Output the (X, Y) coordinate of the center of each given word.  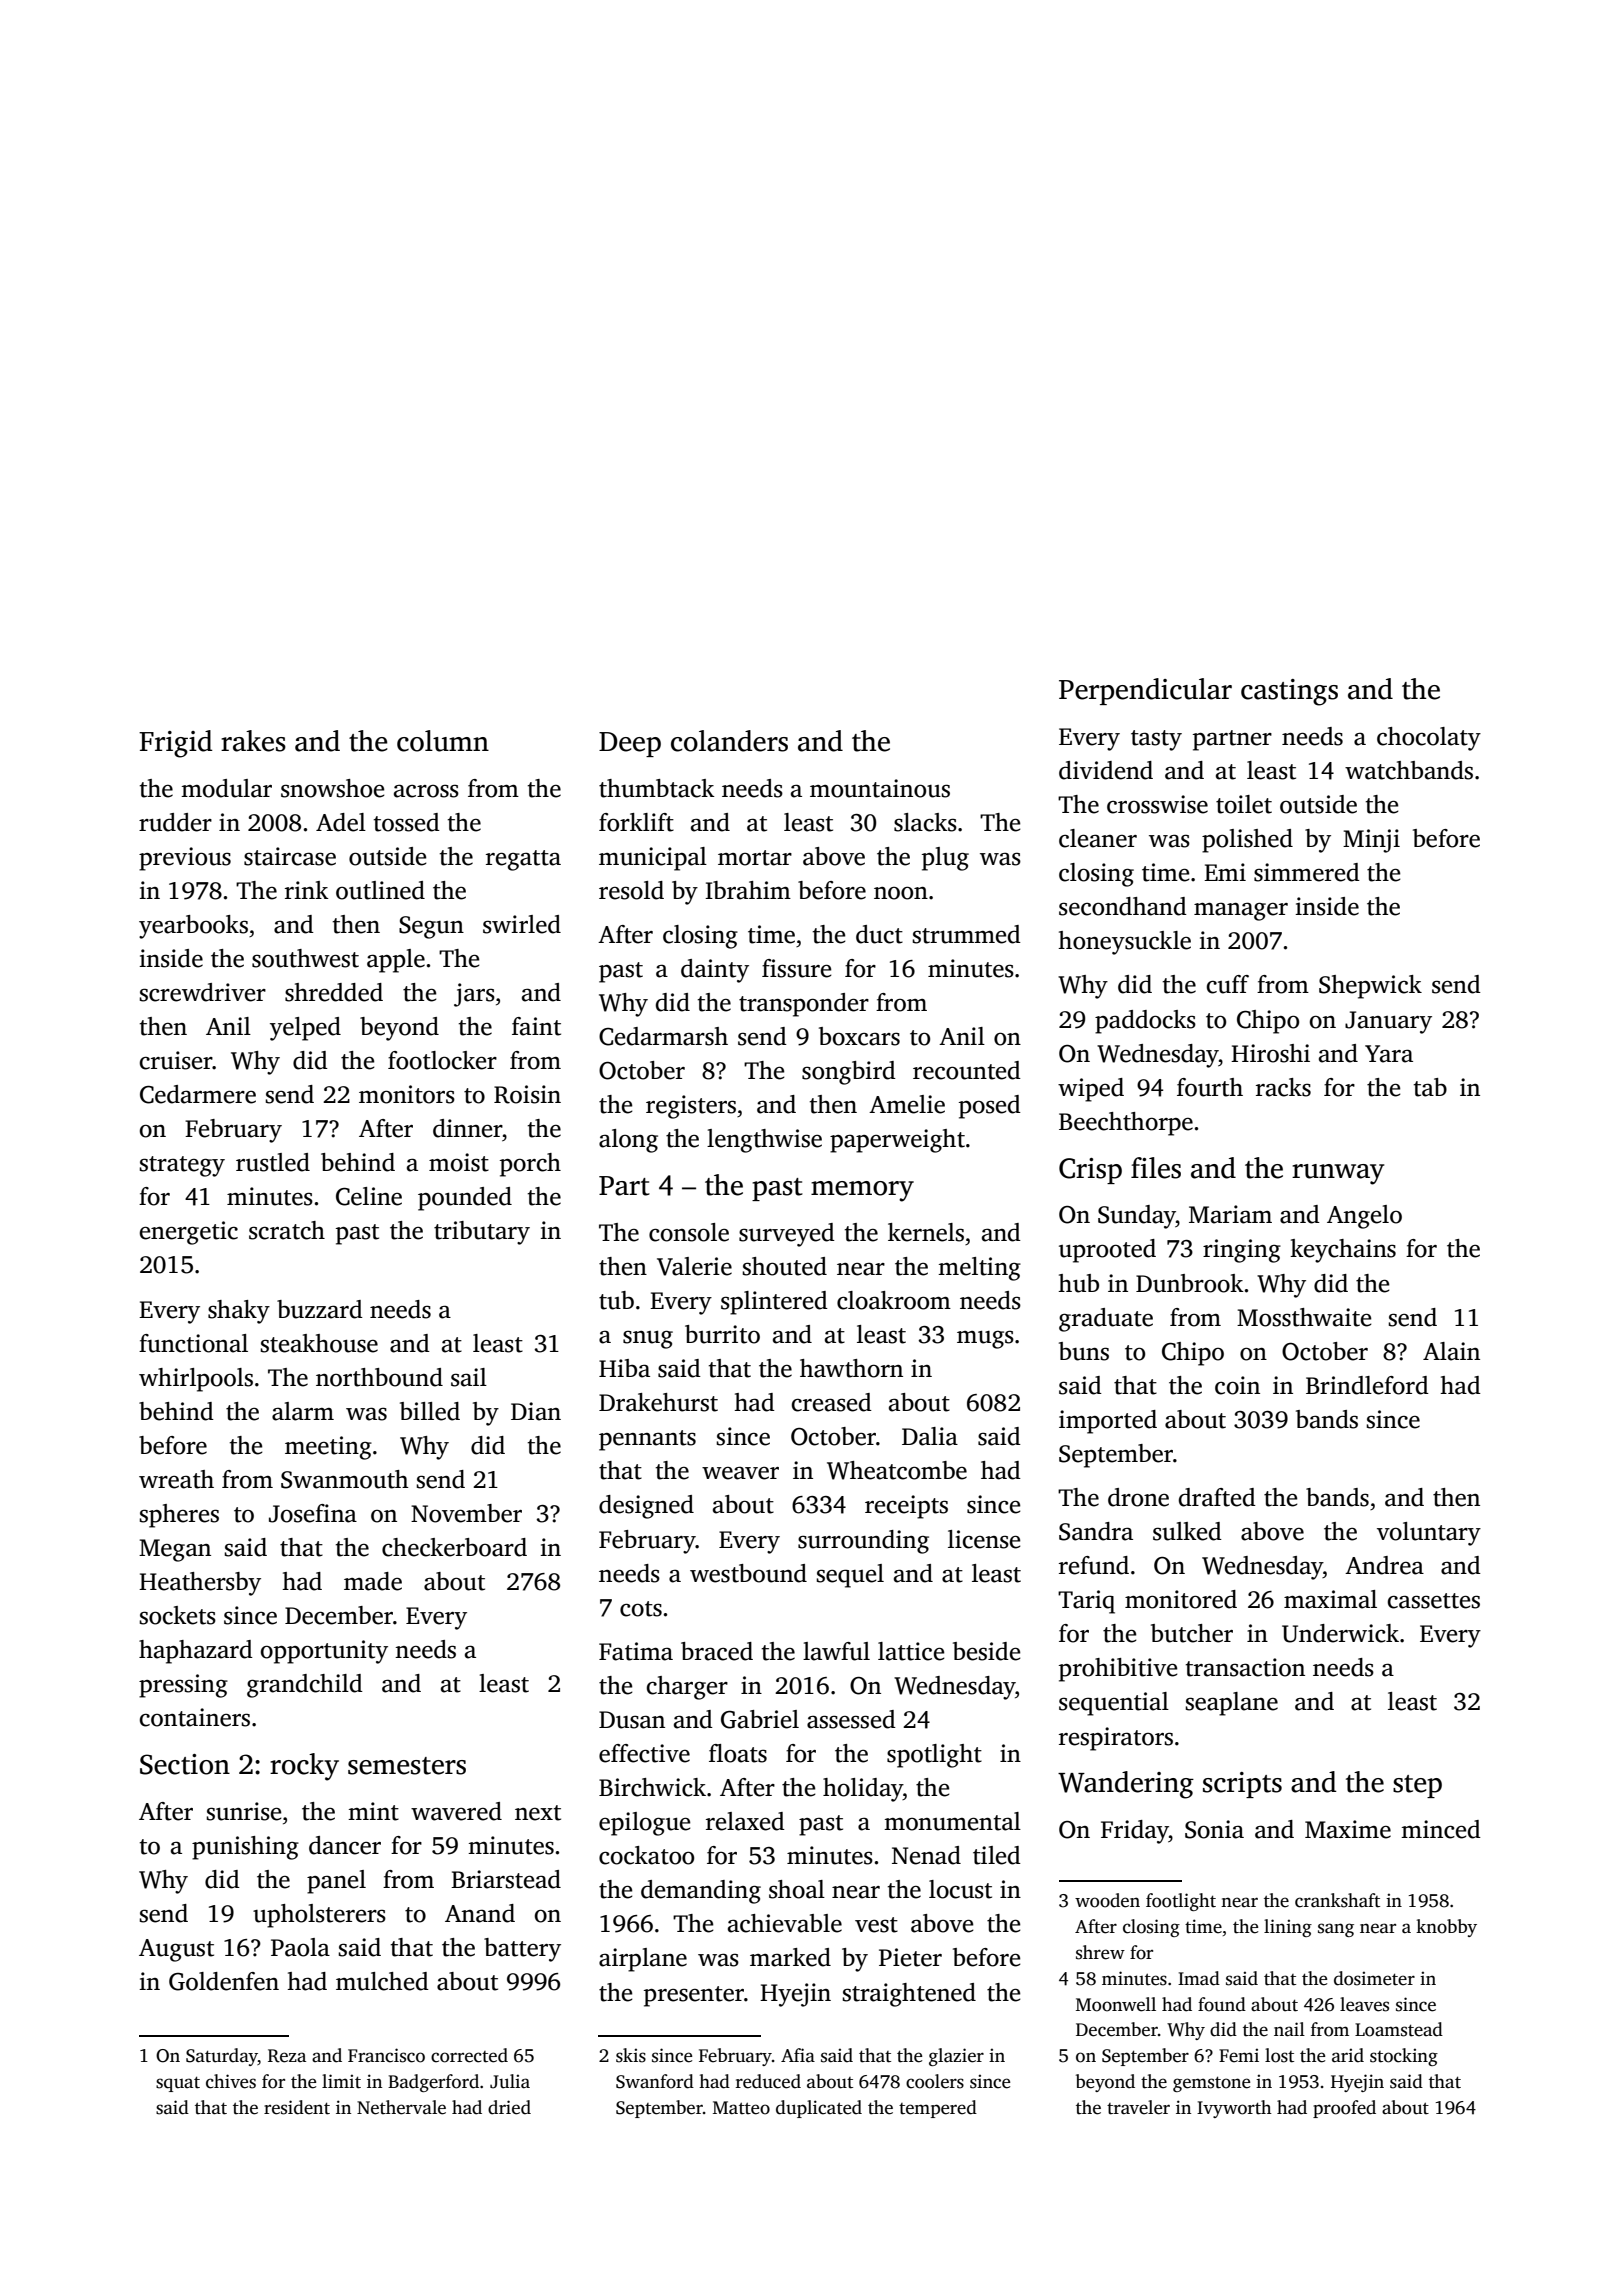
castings (1289, 692)
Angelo (1364, 1217)
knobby (1446, 1928)
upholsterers (319, 1916)
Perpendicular (1145, 691)
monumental (952, 1821)
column (443, 741)
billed (430, 1411)
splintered (774, 1303)
